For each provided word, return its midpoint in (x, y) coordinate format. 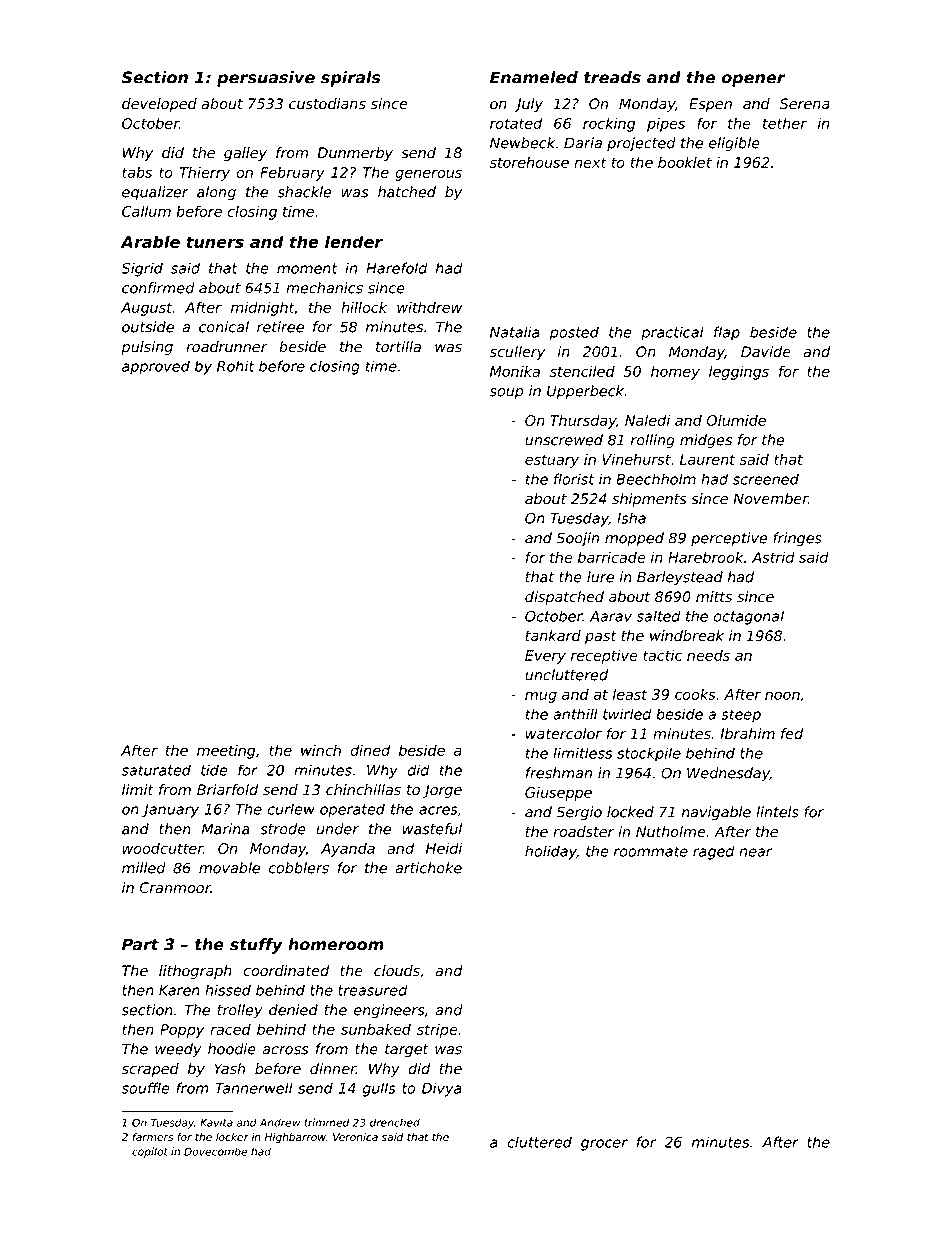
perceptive (729, 539)
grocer (604, 1145)
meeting (226, 752)
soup (506, 394)
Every (545, 657)
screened (766, 479)
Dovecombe (215, 1151)
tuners (215, 242)
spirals (350, 79)
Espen (710, 105)
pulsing (147, 348)
